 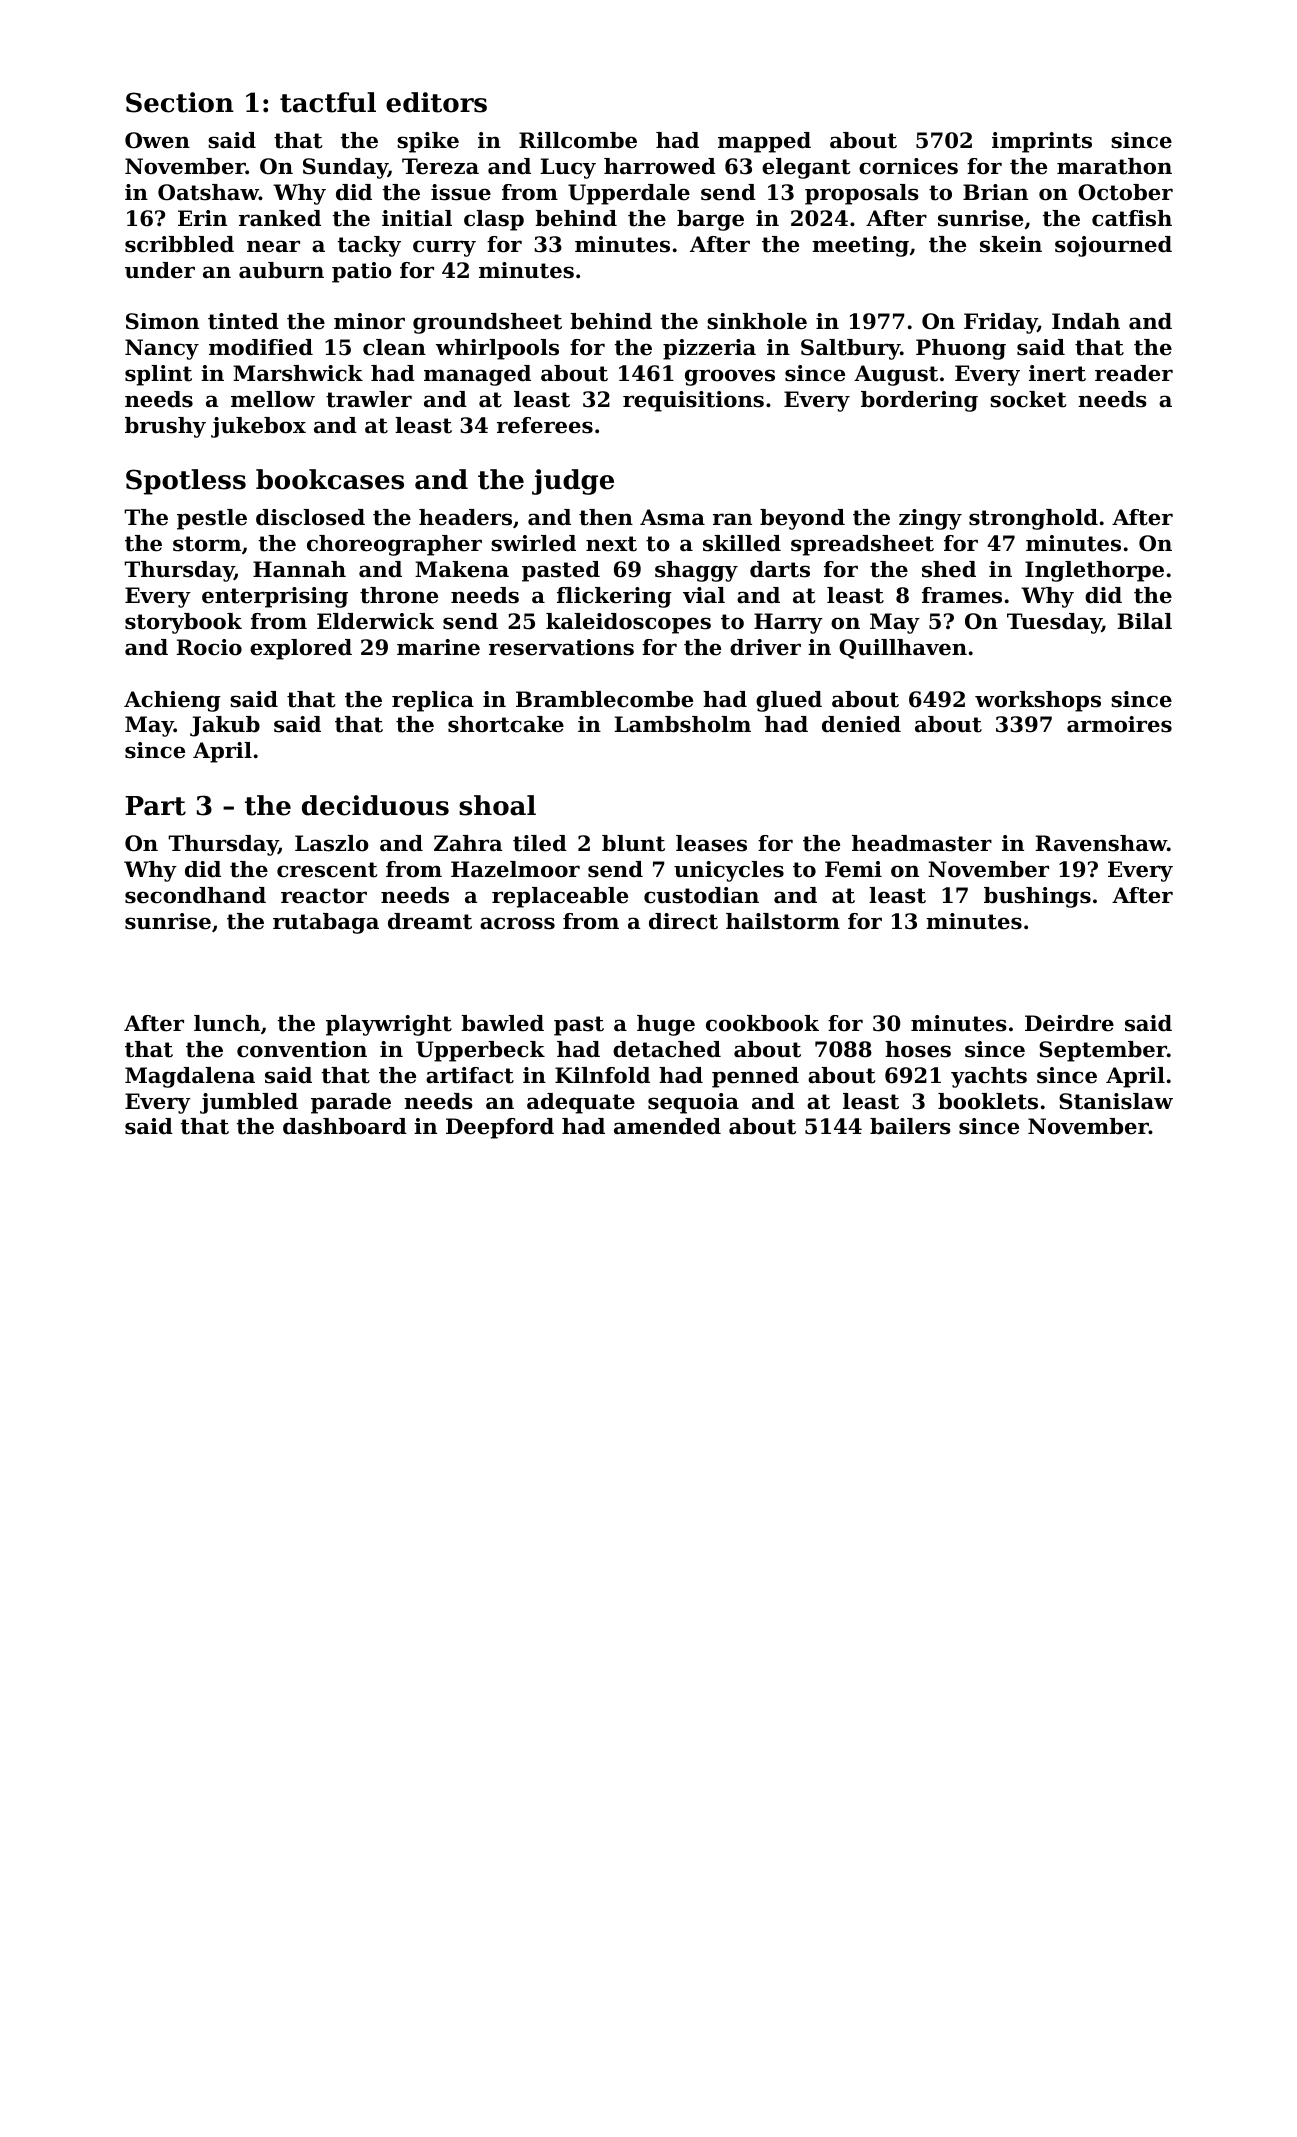 I want to click on amended, so click(x=667, y=1126).
